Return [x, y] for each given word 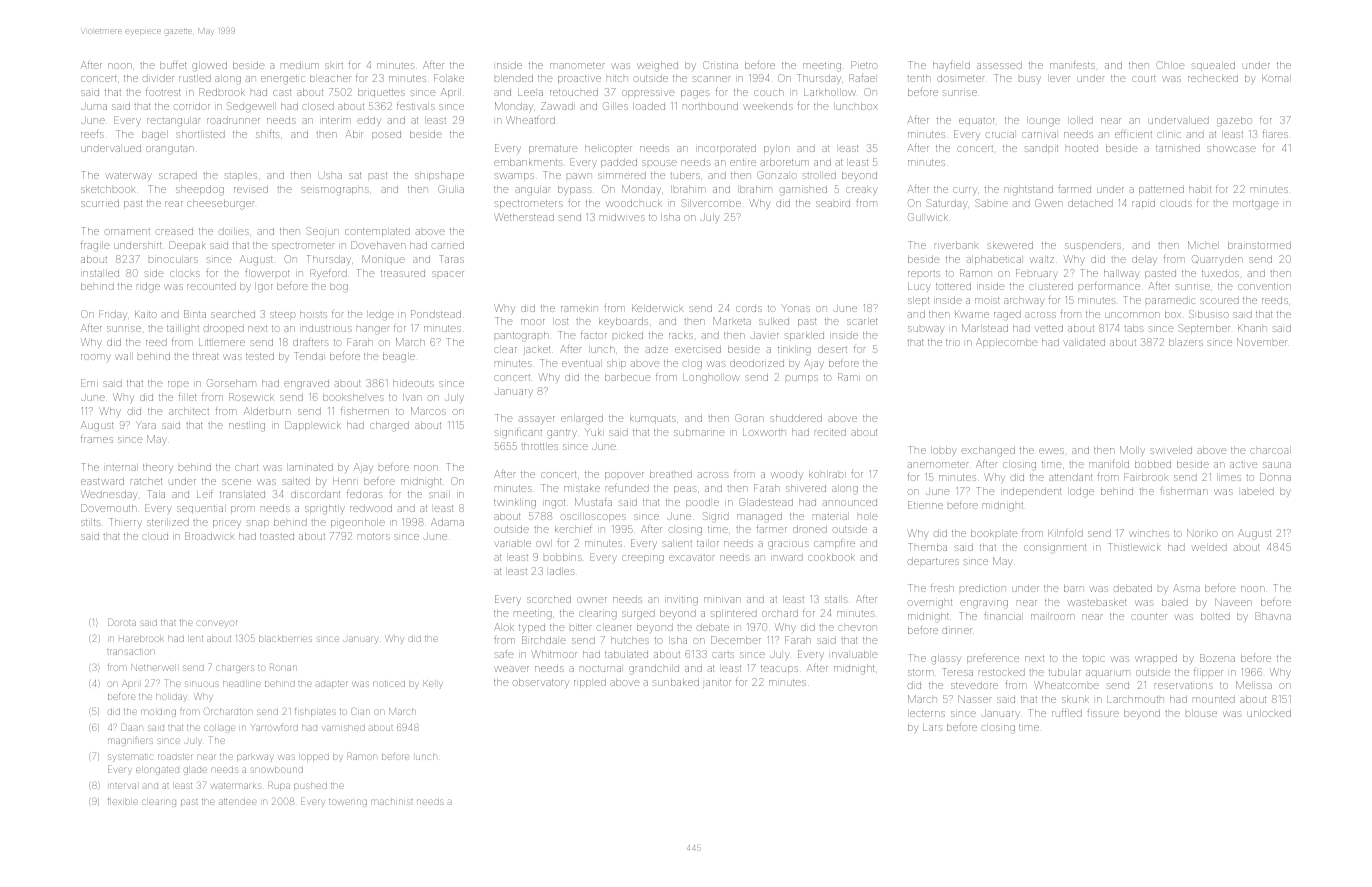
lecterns [927, 713]
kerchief [573, 529]
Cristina [720, 65]
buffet [173, 65]
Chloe [1170, 65]
